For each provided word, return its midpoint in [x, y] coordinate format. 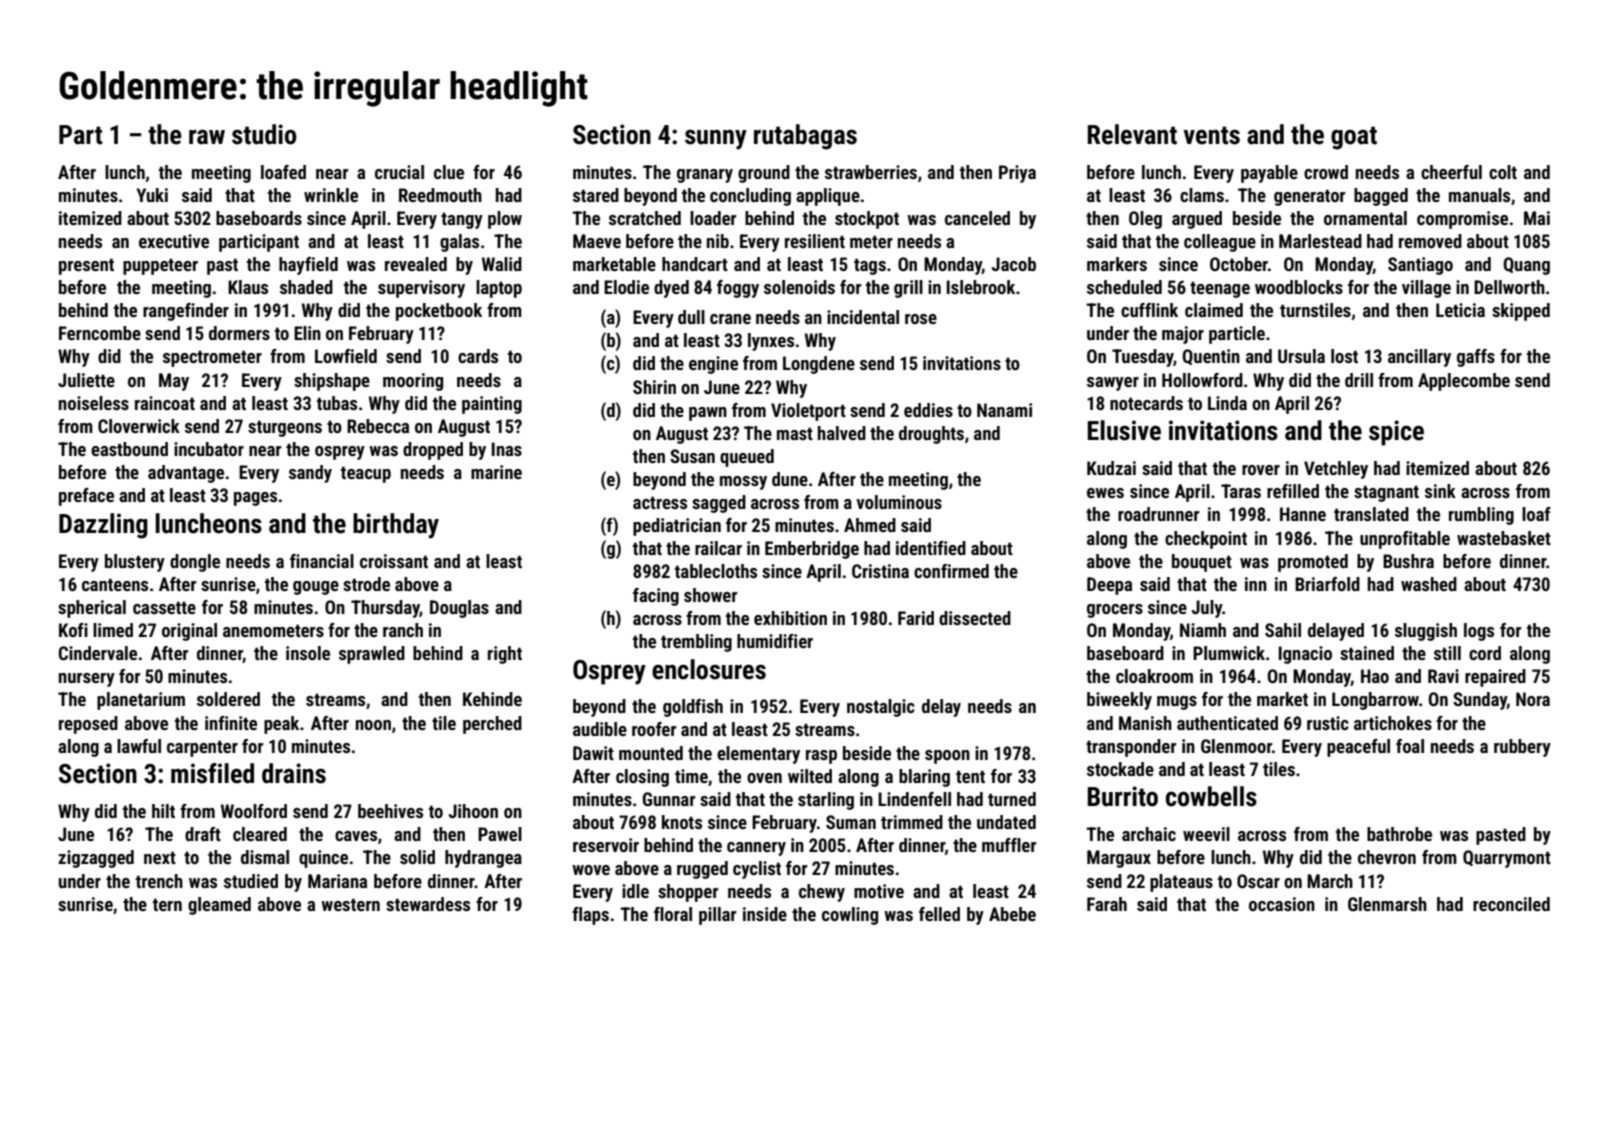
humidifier [775, 641]
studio [264, 134]
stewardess [428, 904]
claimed [1214, 310]
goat [1354, 138]
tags [870, 266]
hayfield [308, 266]
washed [1429, 584]
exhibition [790, 618]
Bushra [1408, 561]
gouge [316, 588]
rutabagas [805, 137]
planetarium [141, 701]
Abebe [1012, 914]
